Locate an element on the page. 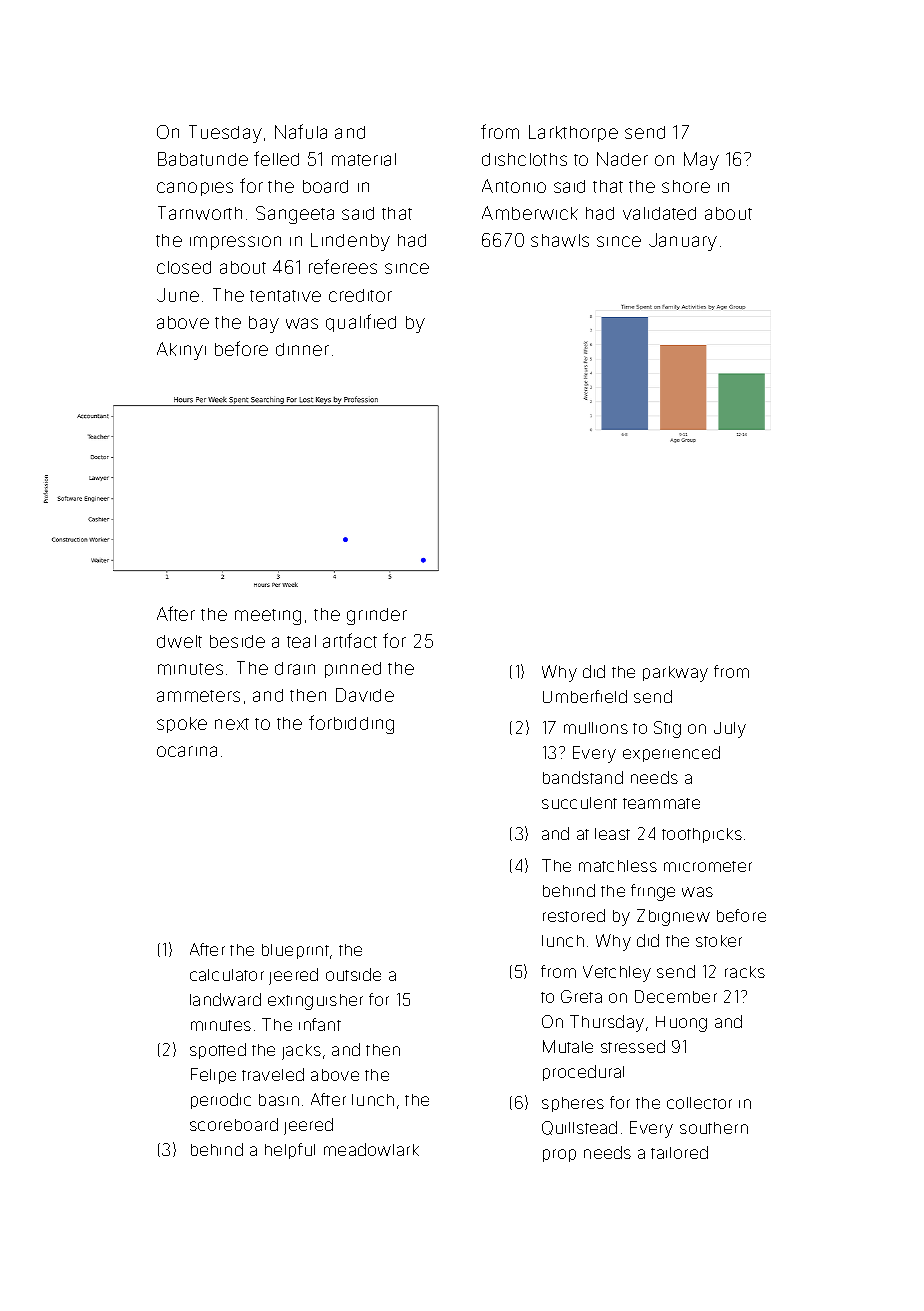  grinder is located at coordinates (377, 616).
